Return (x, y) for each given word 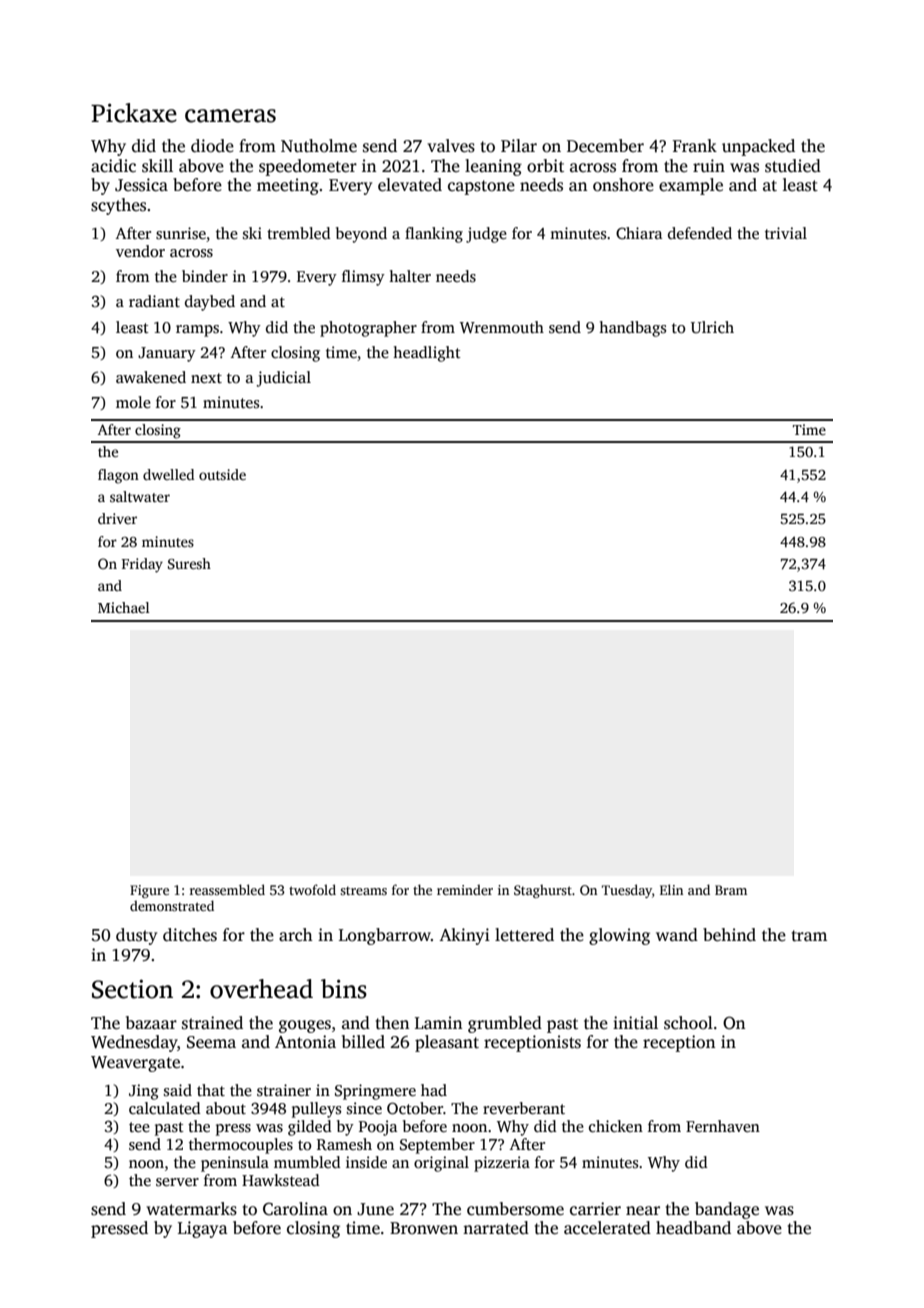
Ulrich (712, 327)
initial (635, 1022)
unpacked (758, 147)
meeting (288, 186)
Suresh (189, 563)
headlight (427, 354)
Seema (211, 1042)
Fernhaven (723, 1126)
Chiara (639, 233)
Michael (124, 607)
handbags (632, 329)
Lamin (438, 1022)
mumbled (307, 1162)
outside (222, 474)
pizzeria (502, 1164)
